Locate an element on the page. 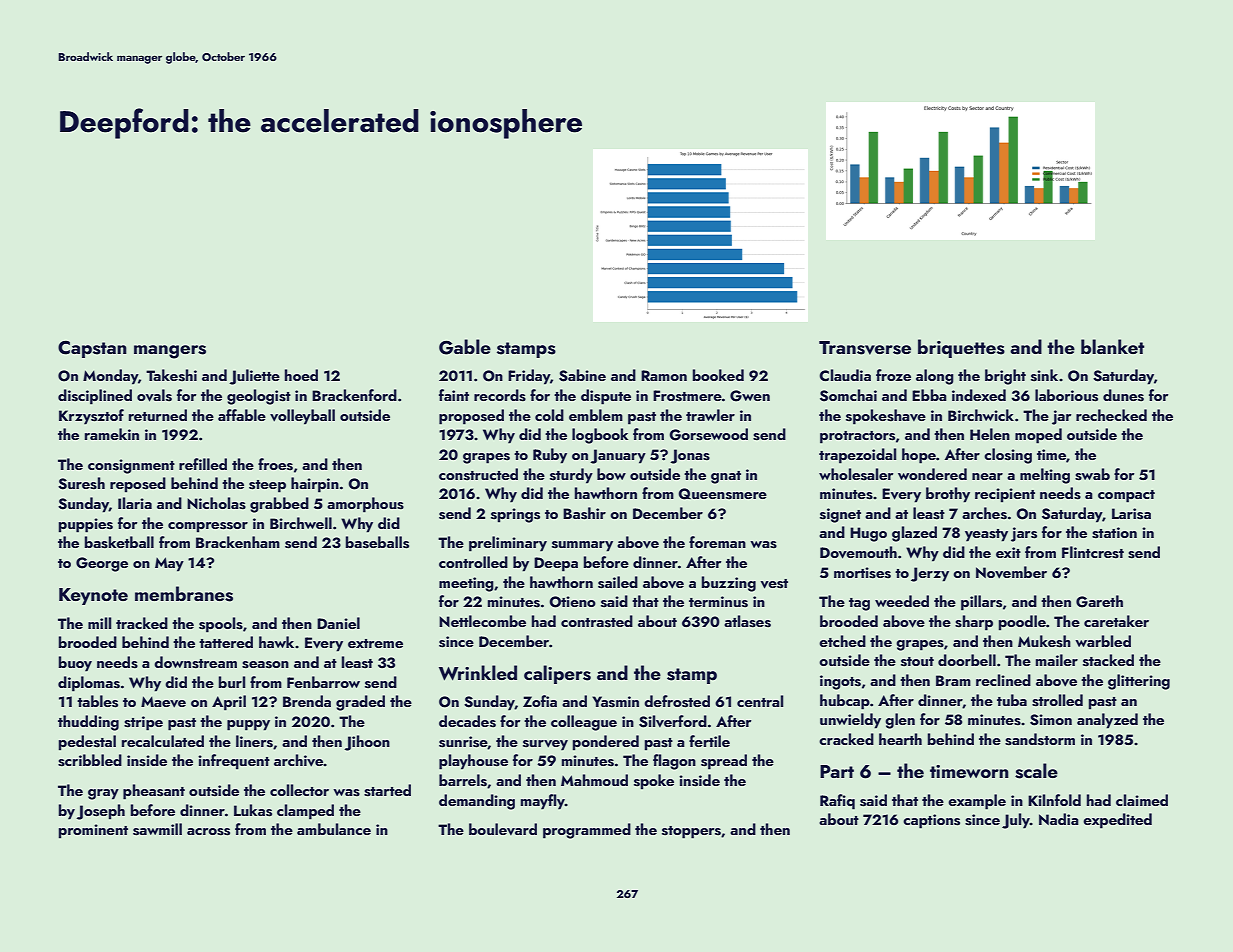 Image resolution: width=1233 pixels, height=952 pixels. constructed is located at coordinates (478, 474).
